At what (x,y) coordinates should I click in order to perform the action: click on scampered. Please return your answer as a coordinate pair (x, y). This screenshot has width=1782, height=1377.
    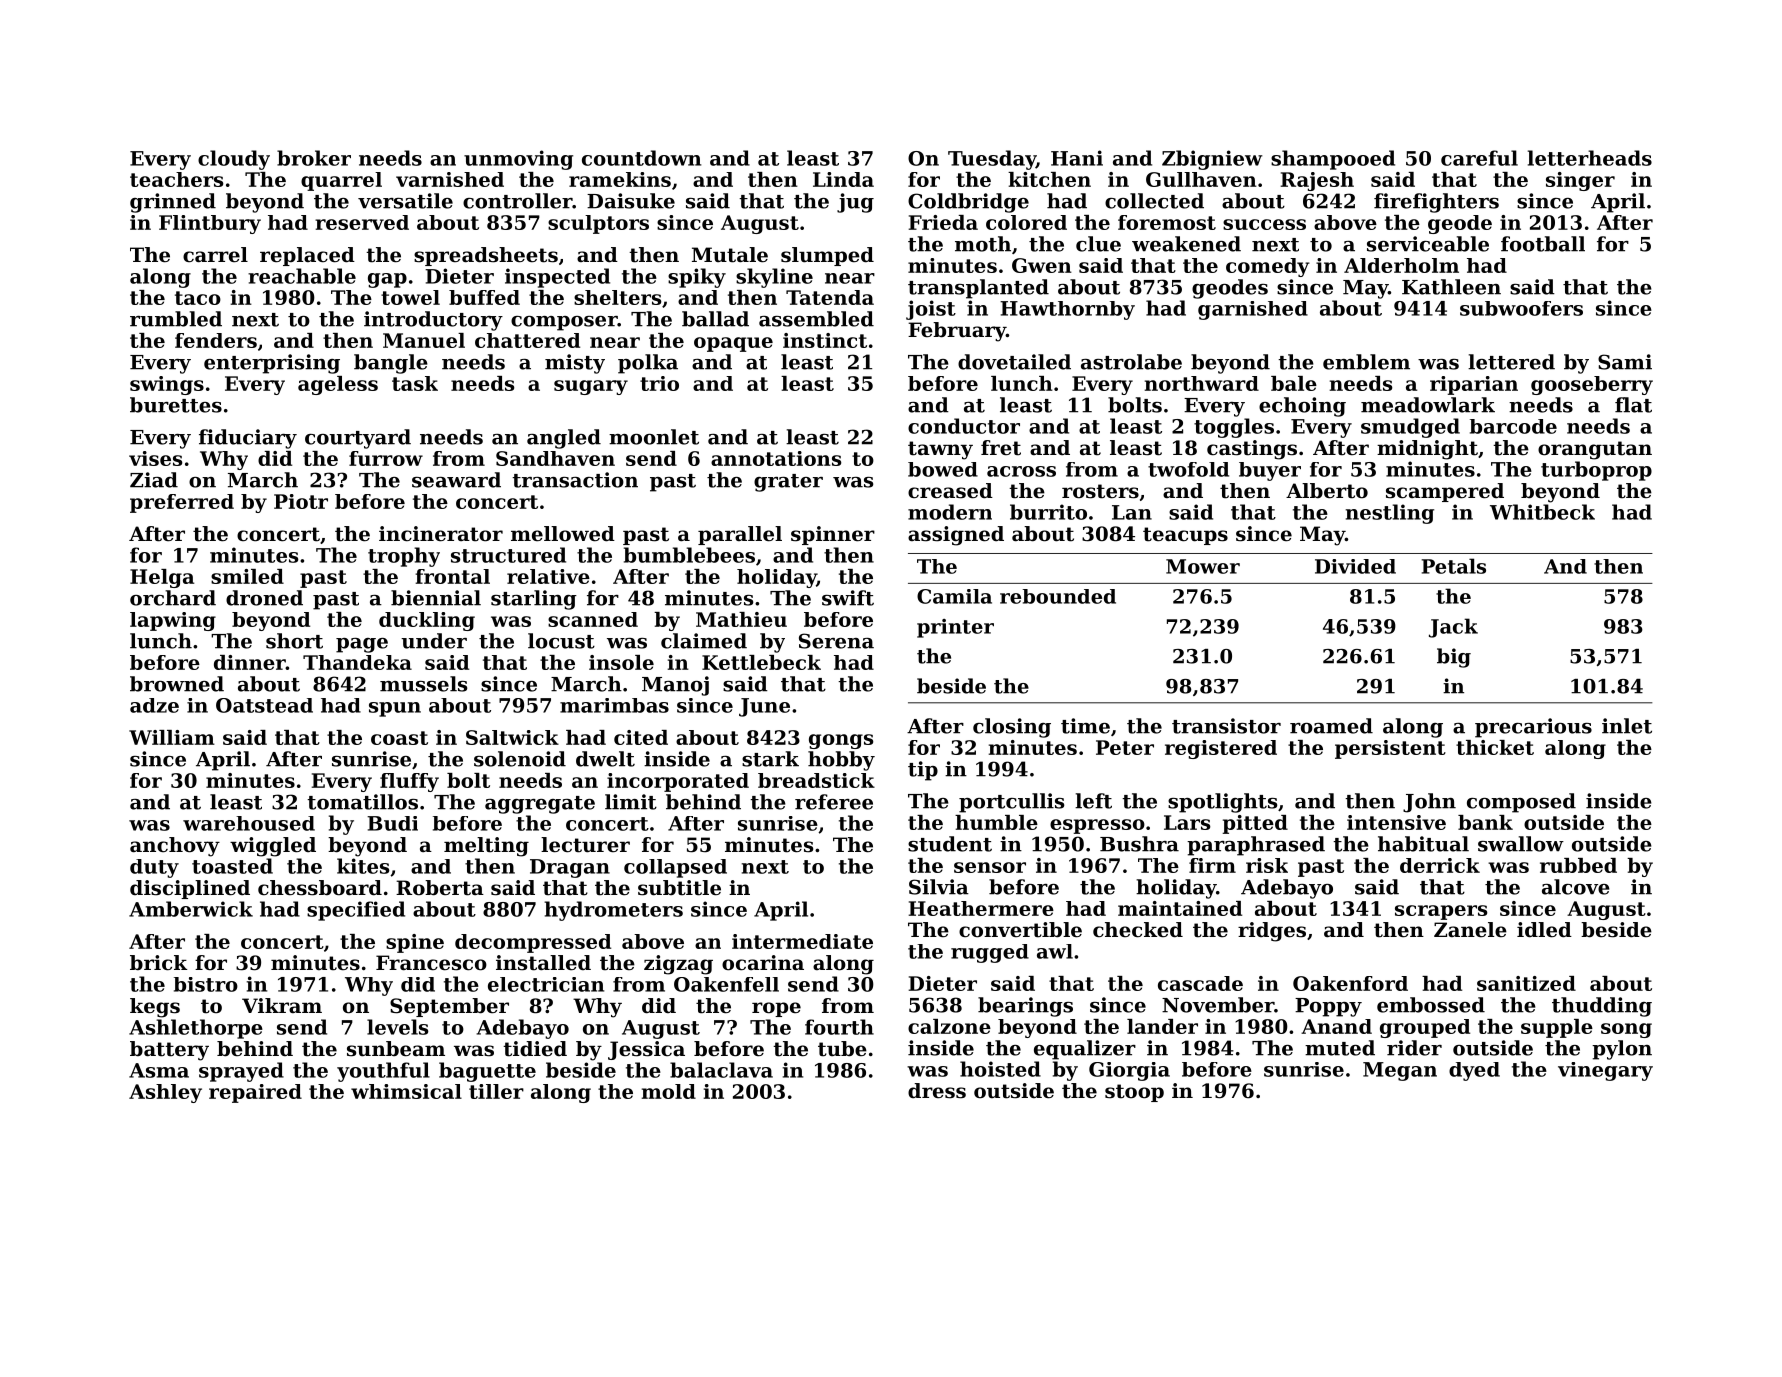
    Looking at the image, I should click on (1445, 492).
